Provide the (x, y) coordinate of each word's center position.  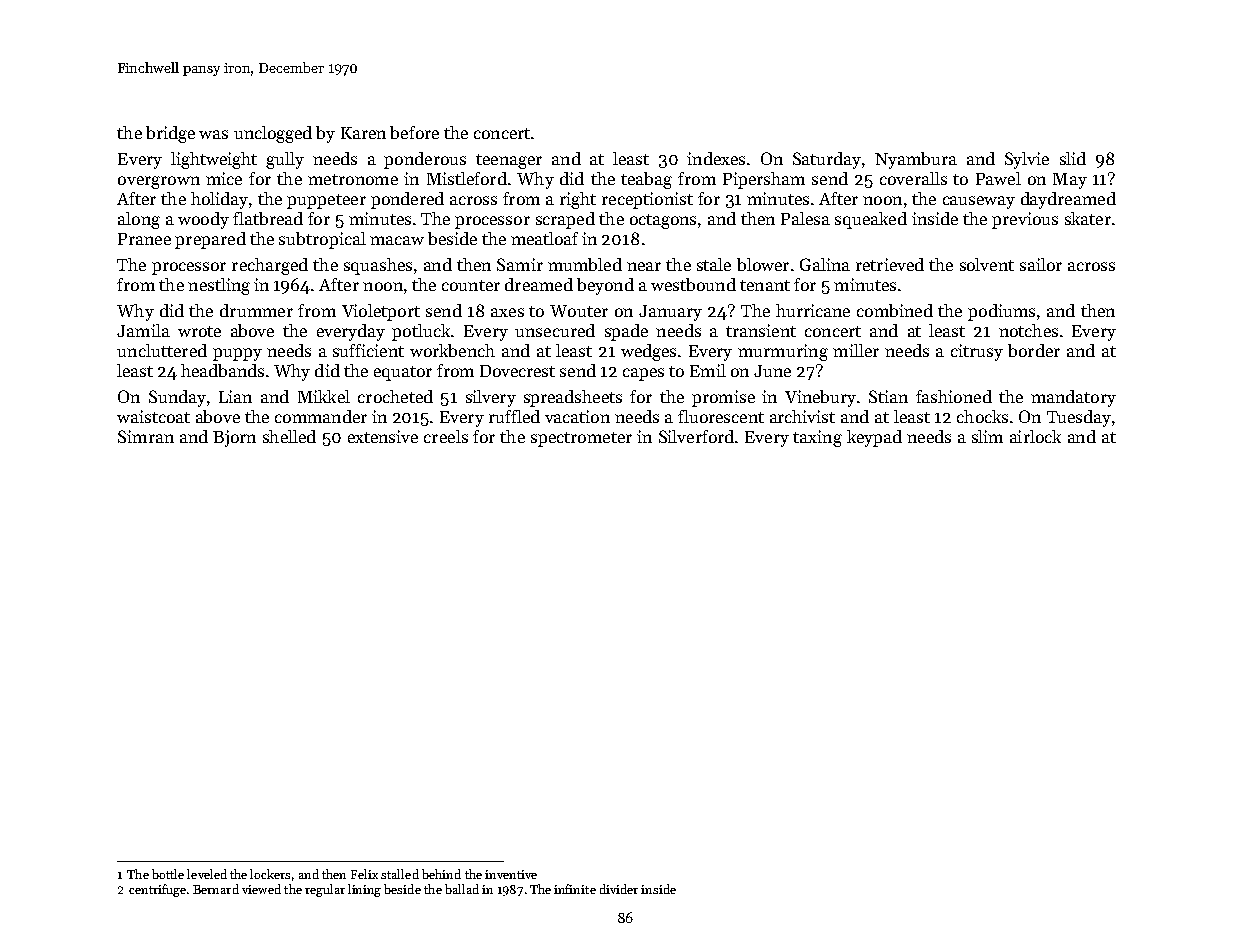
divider (619, 889)
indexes (716, 158)
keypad (874, 438)
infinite (575, 889)
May (1070, 181)
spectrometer (581, 439)
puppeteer (326, 201)
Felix (364, 874)
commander (321, 416)
